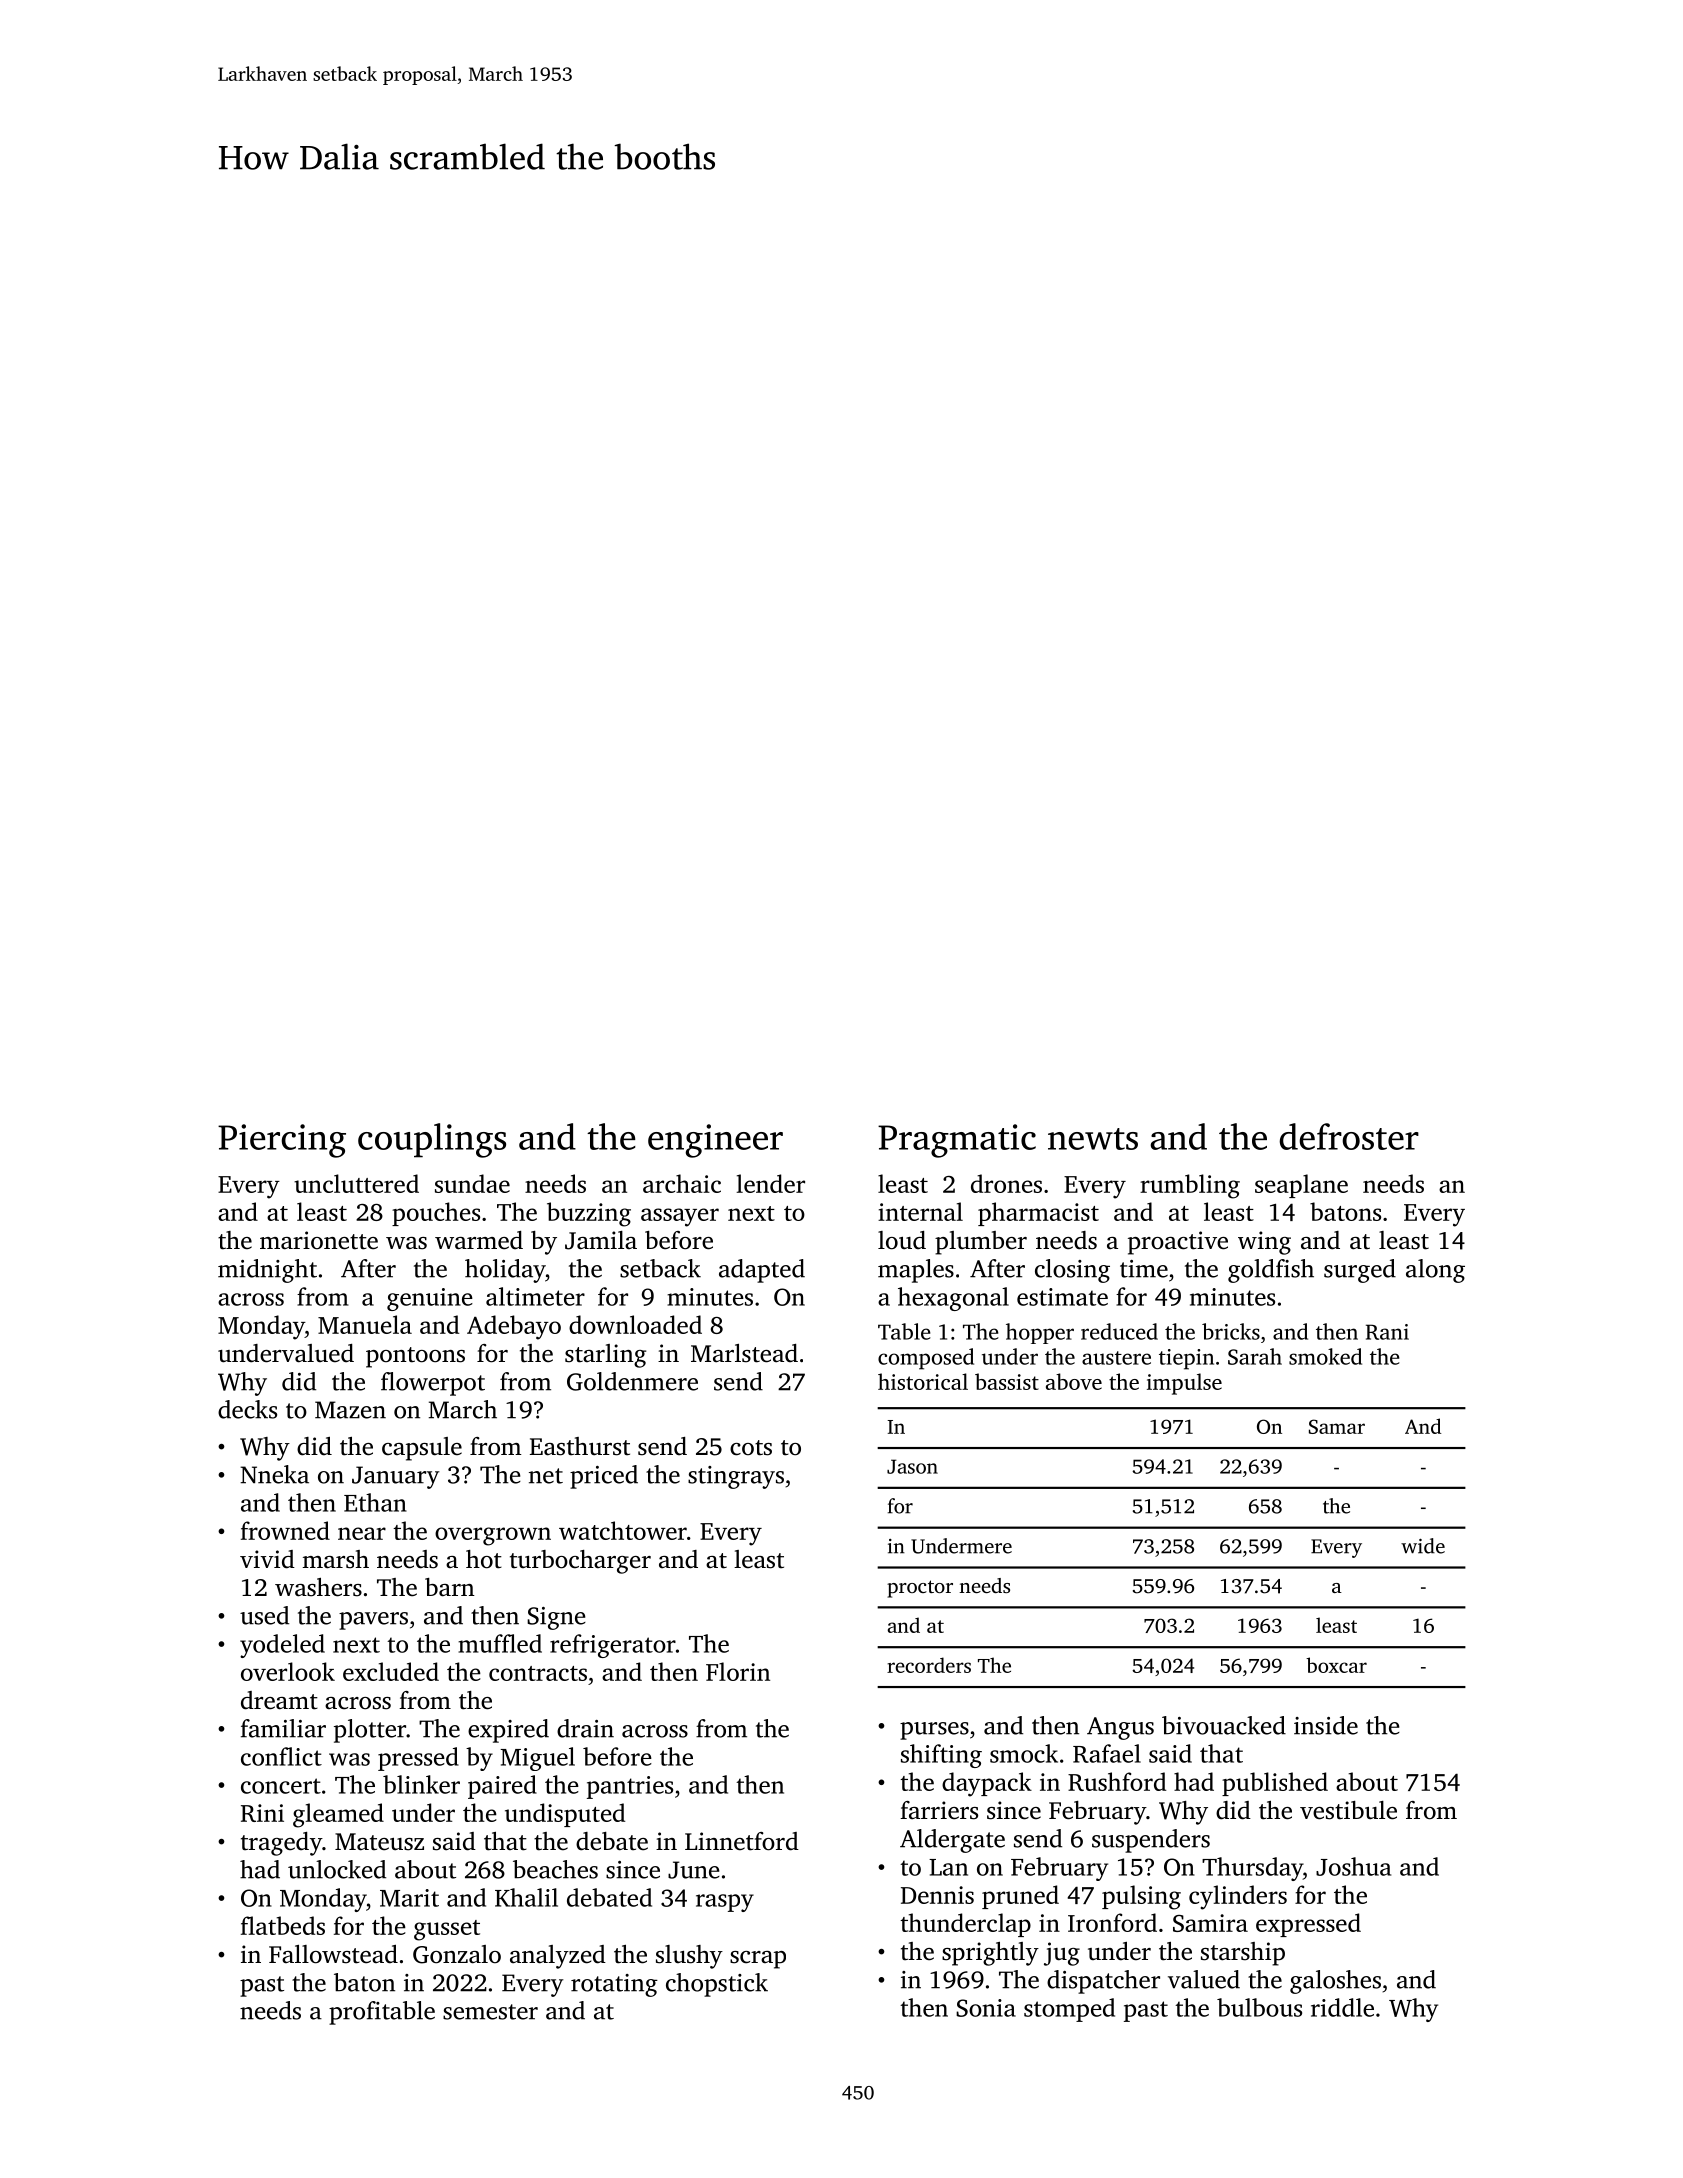 The image size is (1683, 2178). I want to click on bulbous, so click(1259, 2007).
